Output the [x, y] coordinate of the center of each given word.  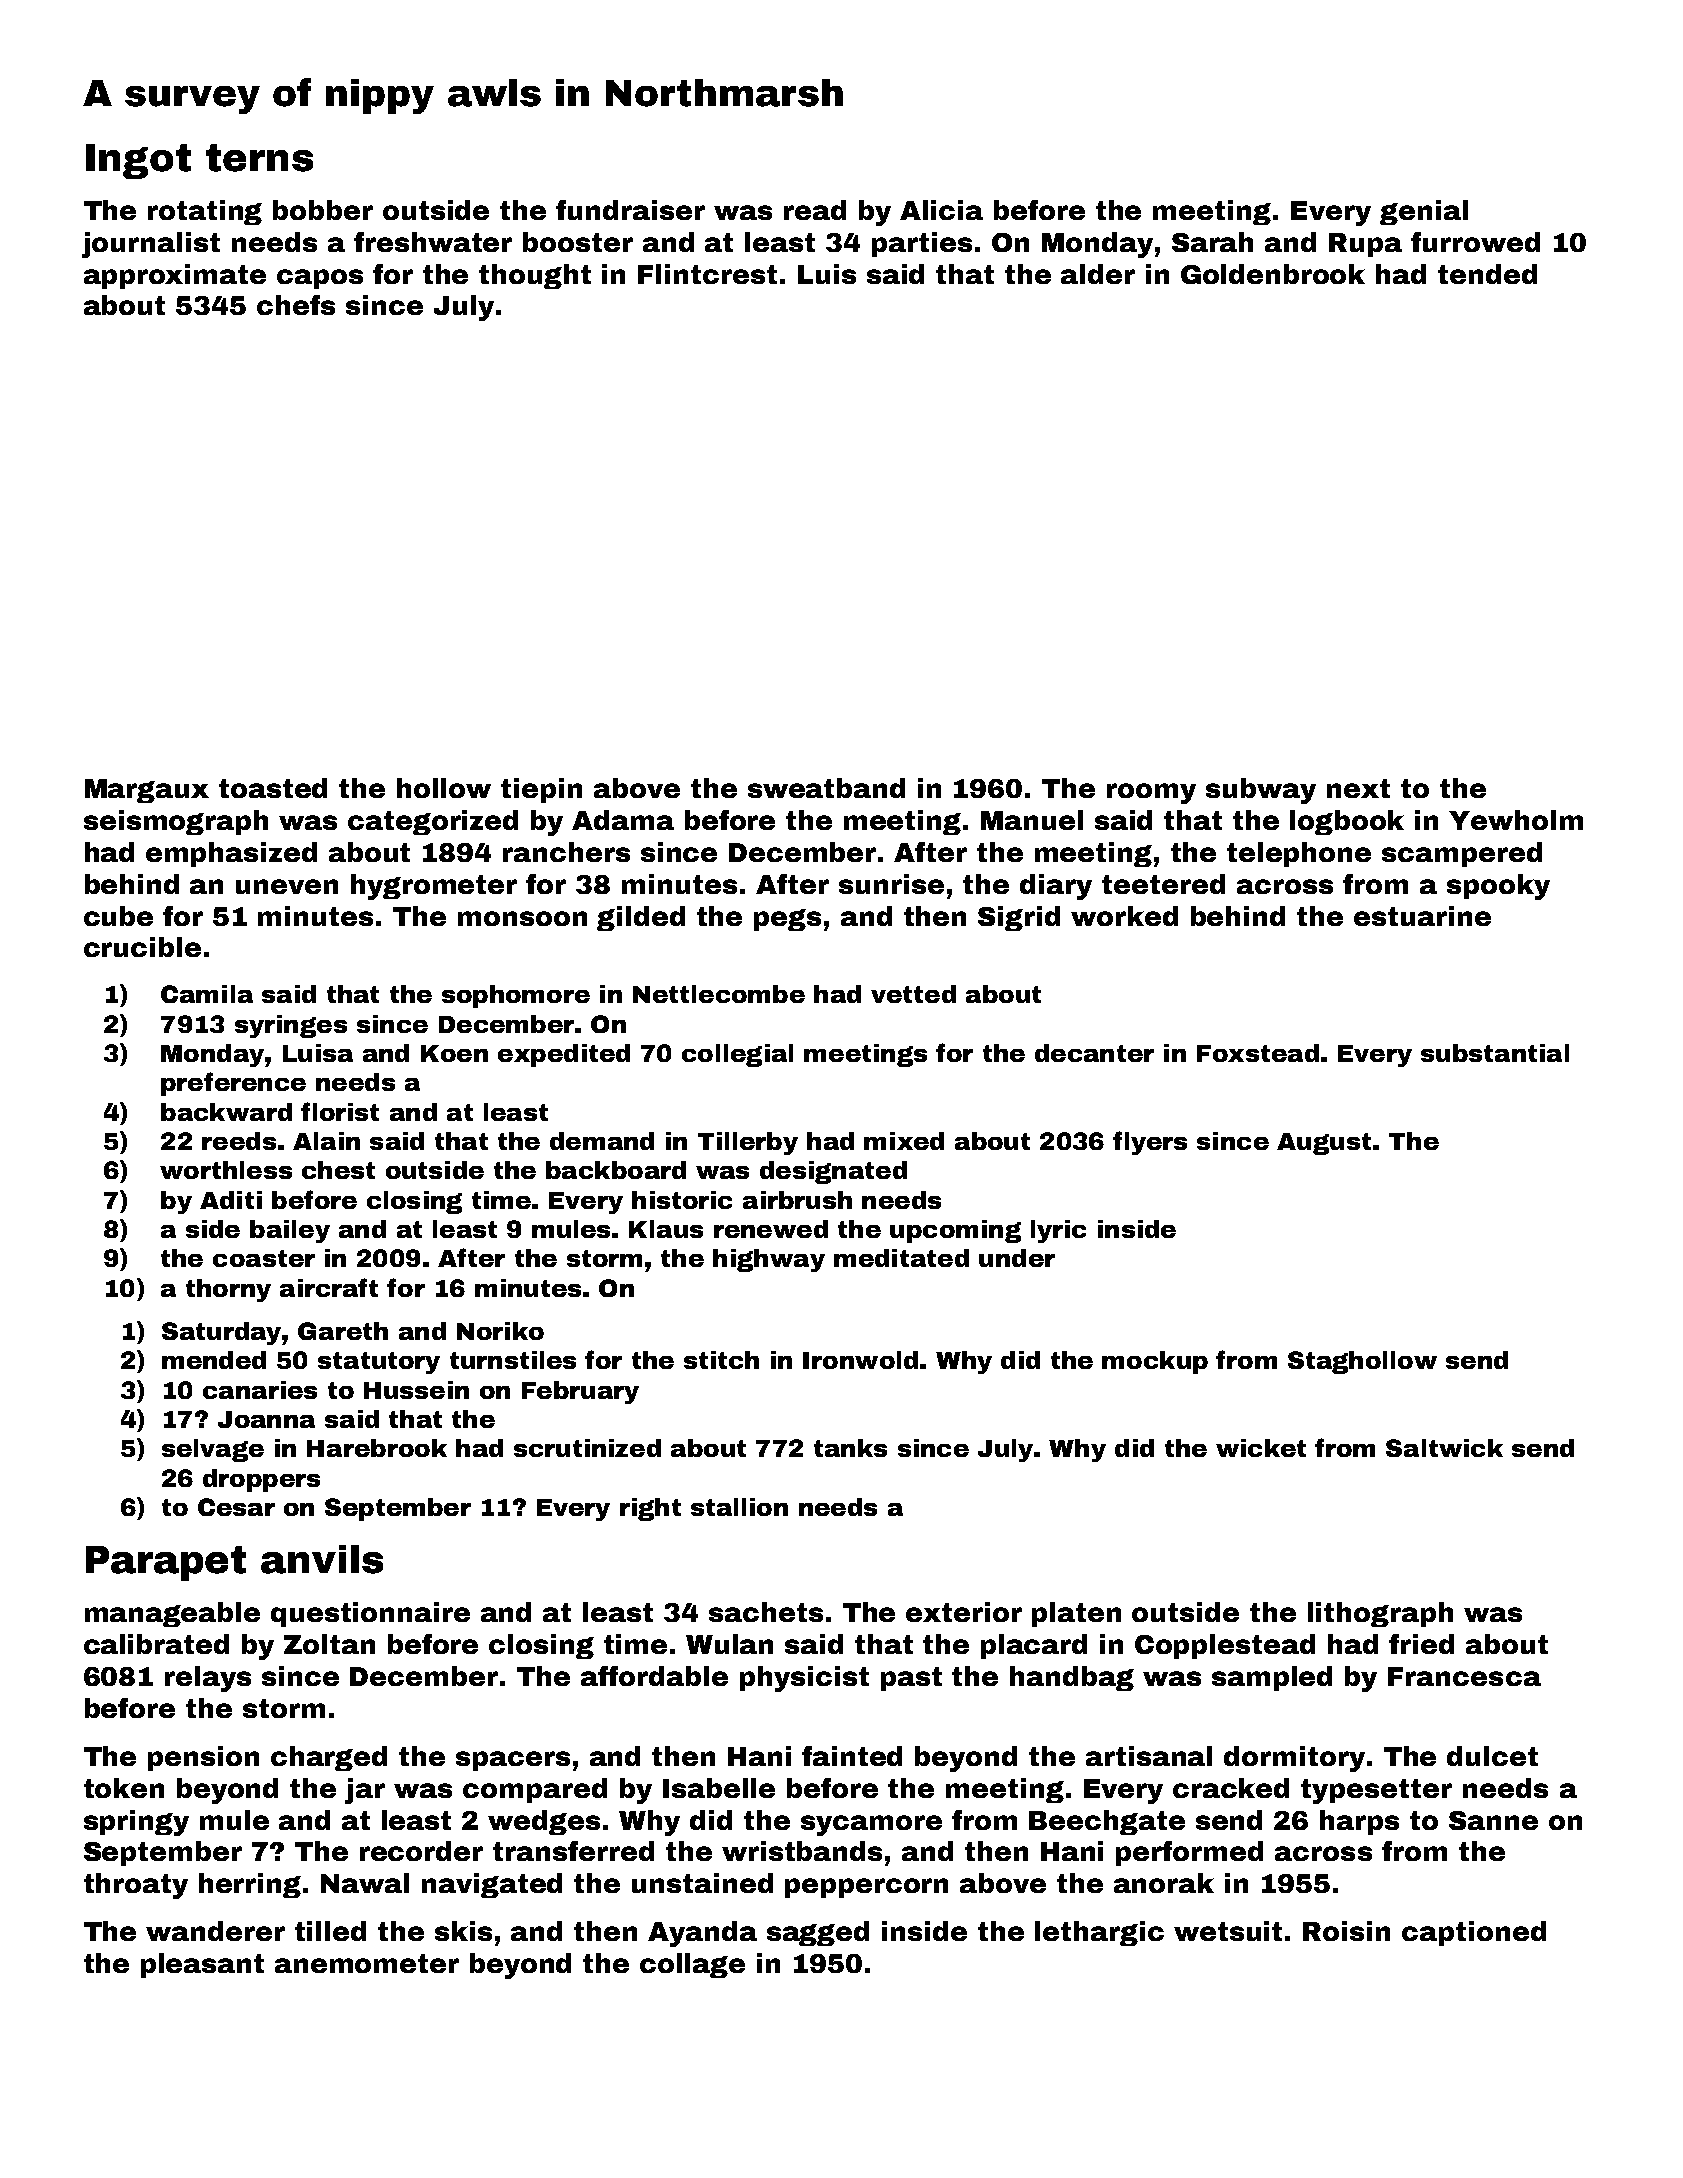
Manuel [1032, 820]
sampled [1272, 1678]
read [815, 210]
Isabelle [719, 1788]
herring [250, 1885]
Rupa [1365, 245]
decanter [1094, 1053]
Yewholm [1516, 820]
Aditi [231, 1200]
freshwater [433, 242]
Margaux [147, 791]
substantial [1495, 1053]
